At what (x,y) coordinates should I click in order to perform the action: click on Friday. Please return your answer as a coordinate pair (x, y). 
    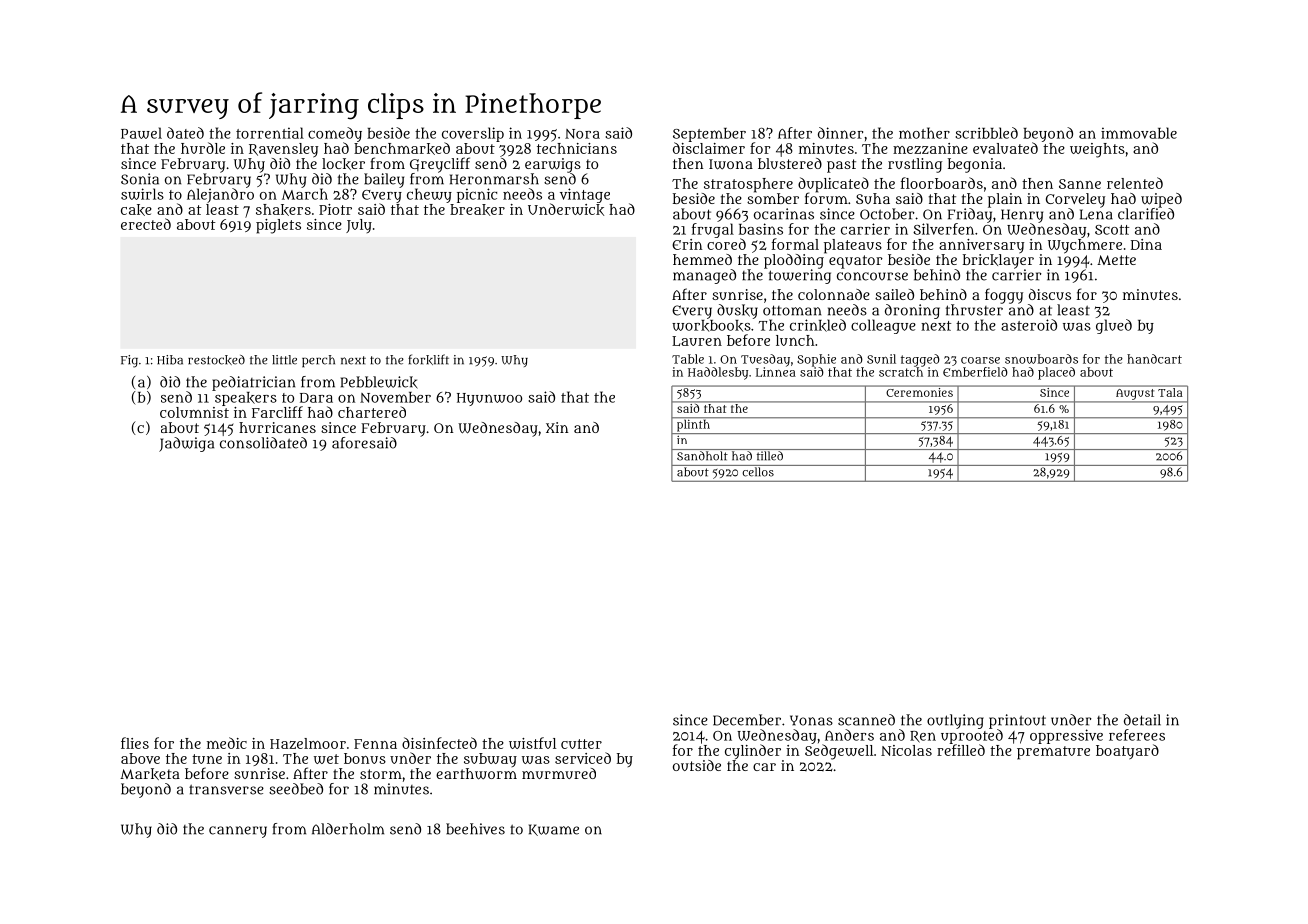
    Looking at the image, I should click on (970, 215).
